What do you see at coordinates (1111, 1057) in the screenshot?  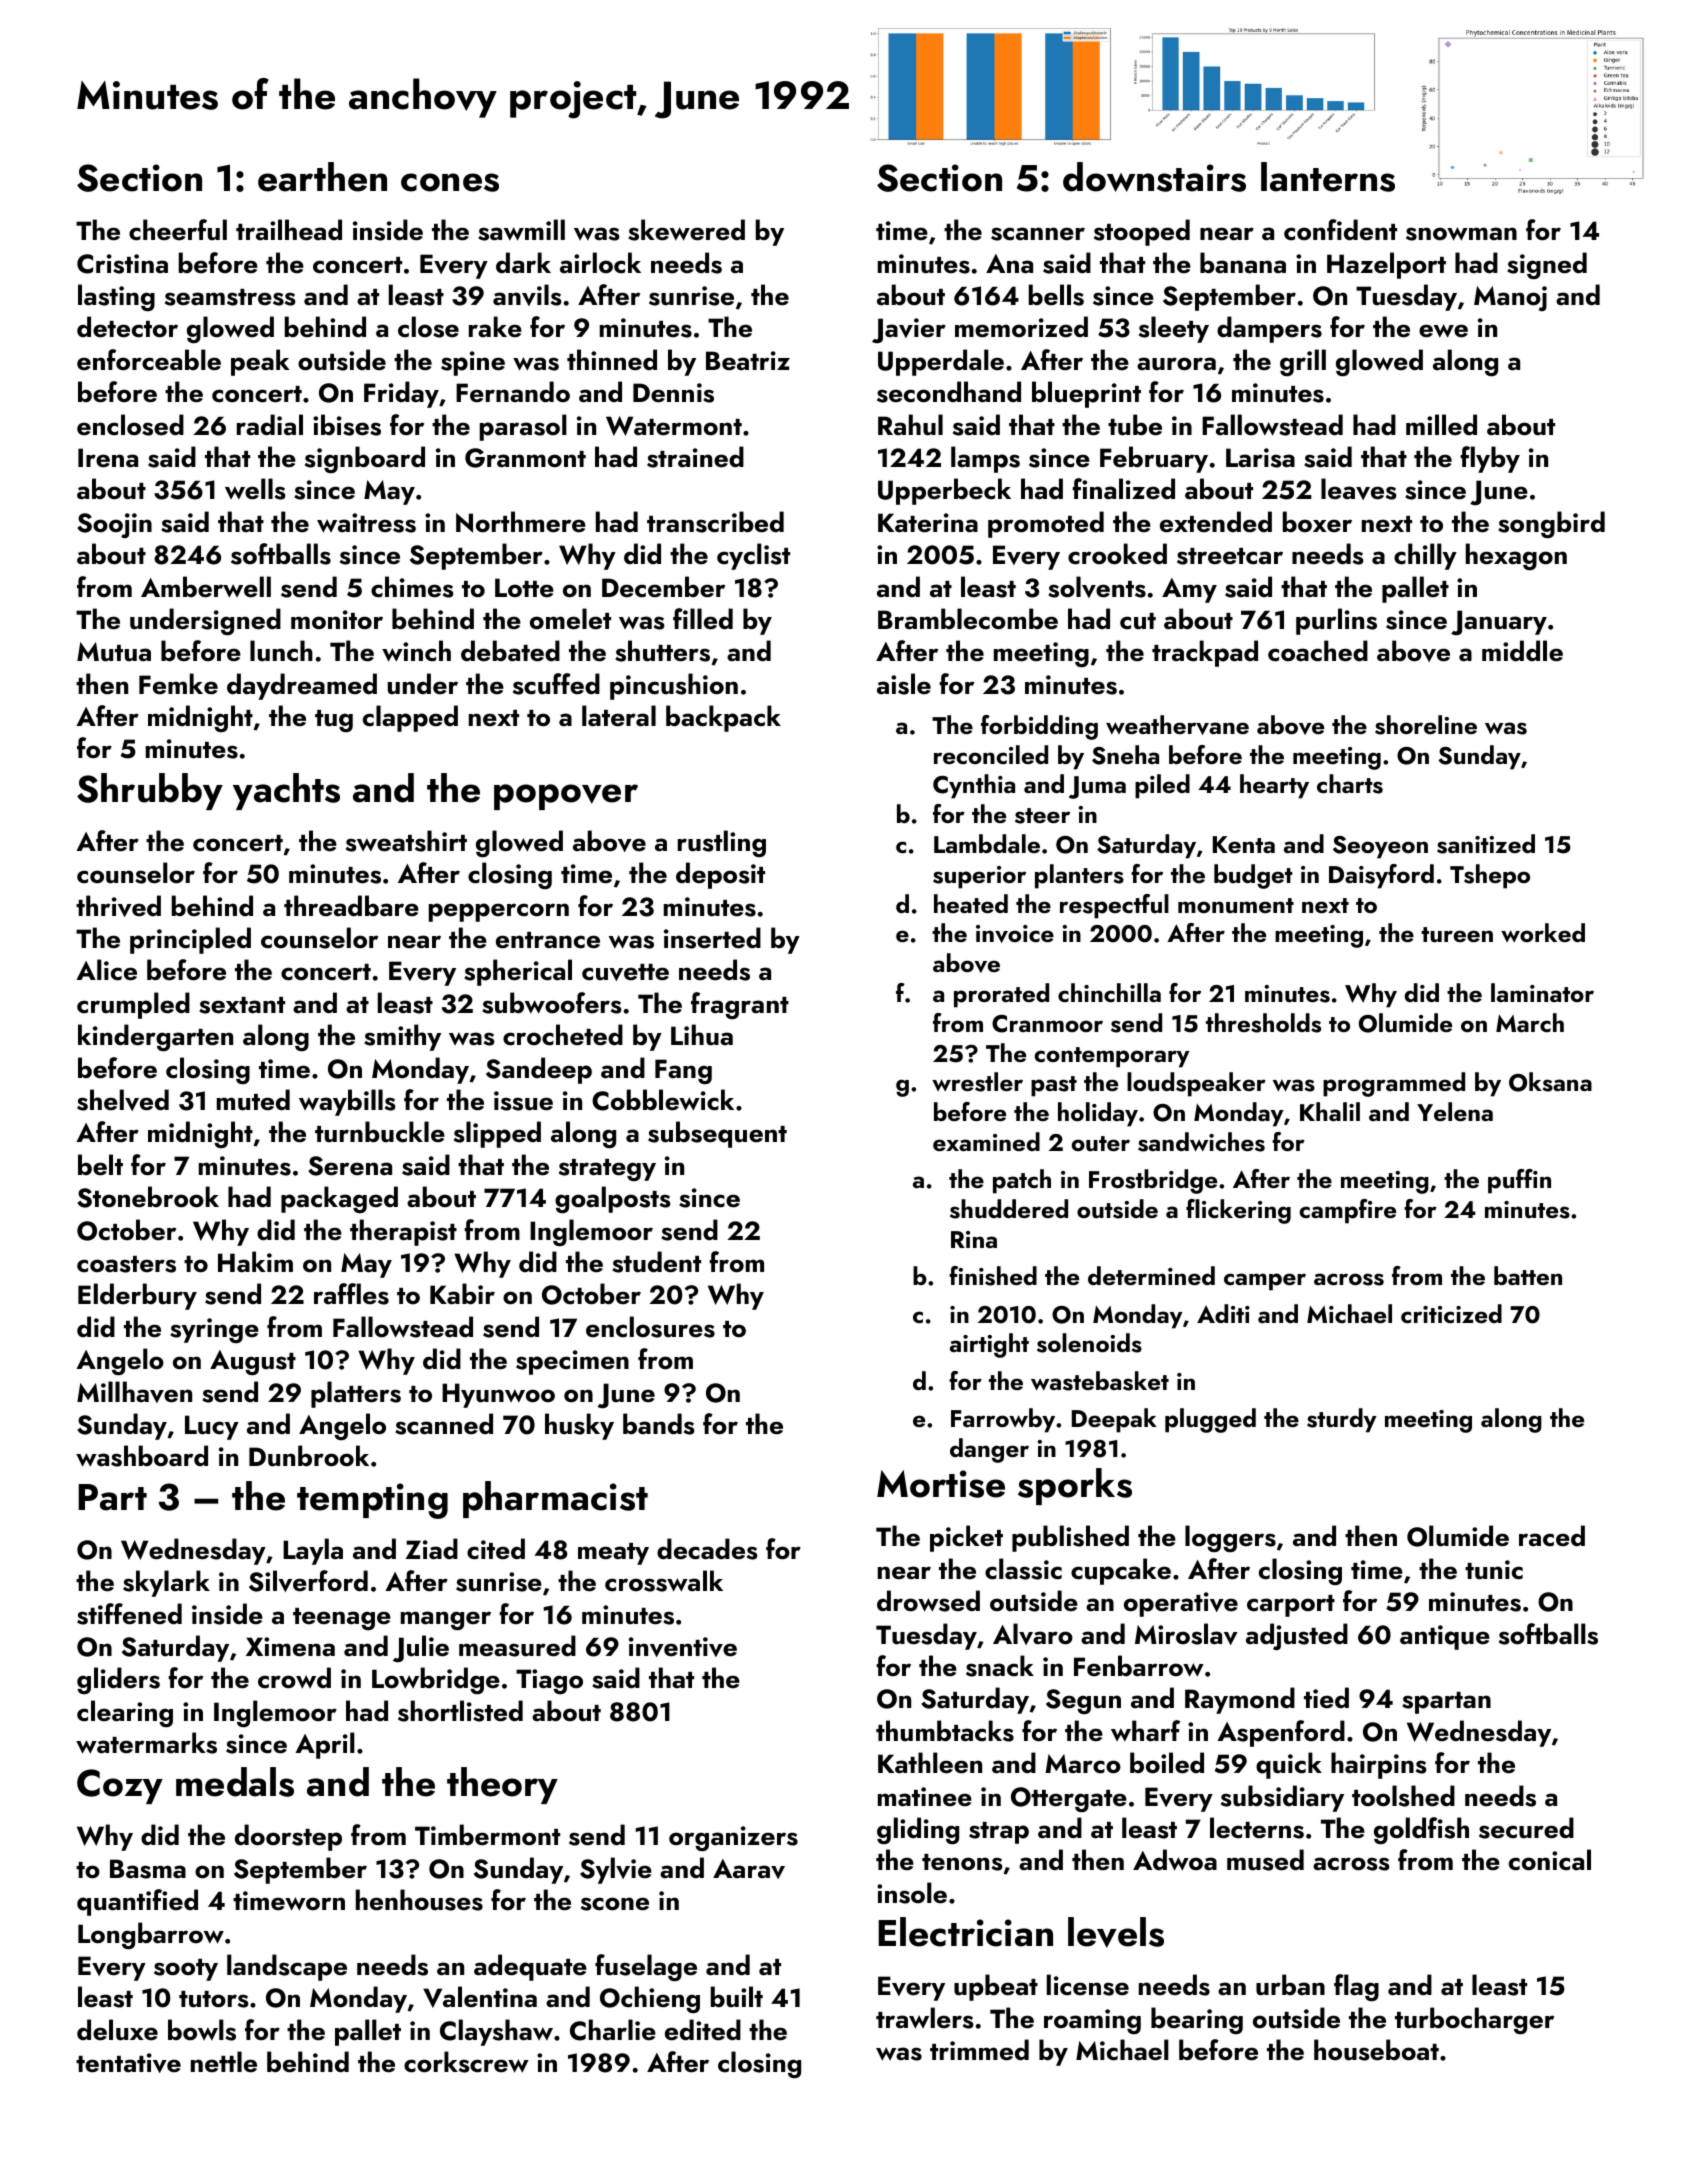 I see `contemporary` at bounding box center [1111, 1057].
